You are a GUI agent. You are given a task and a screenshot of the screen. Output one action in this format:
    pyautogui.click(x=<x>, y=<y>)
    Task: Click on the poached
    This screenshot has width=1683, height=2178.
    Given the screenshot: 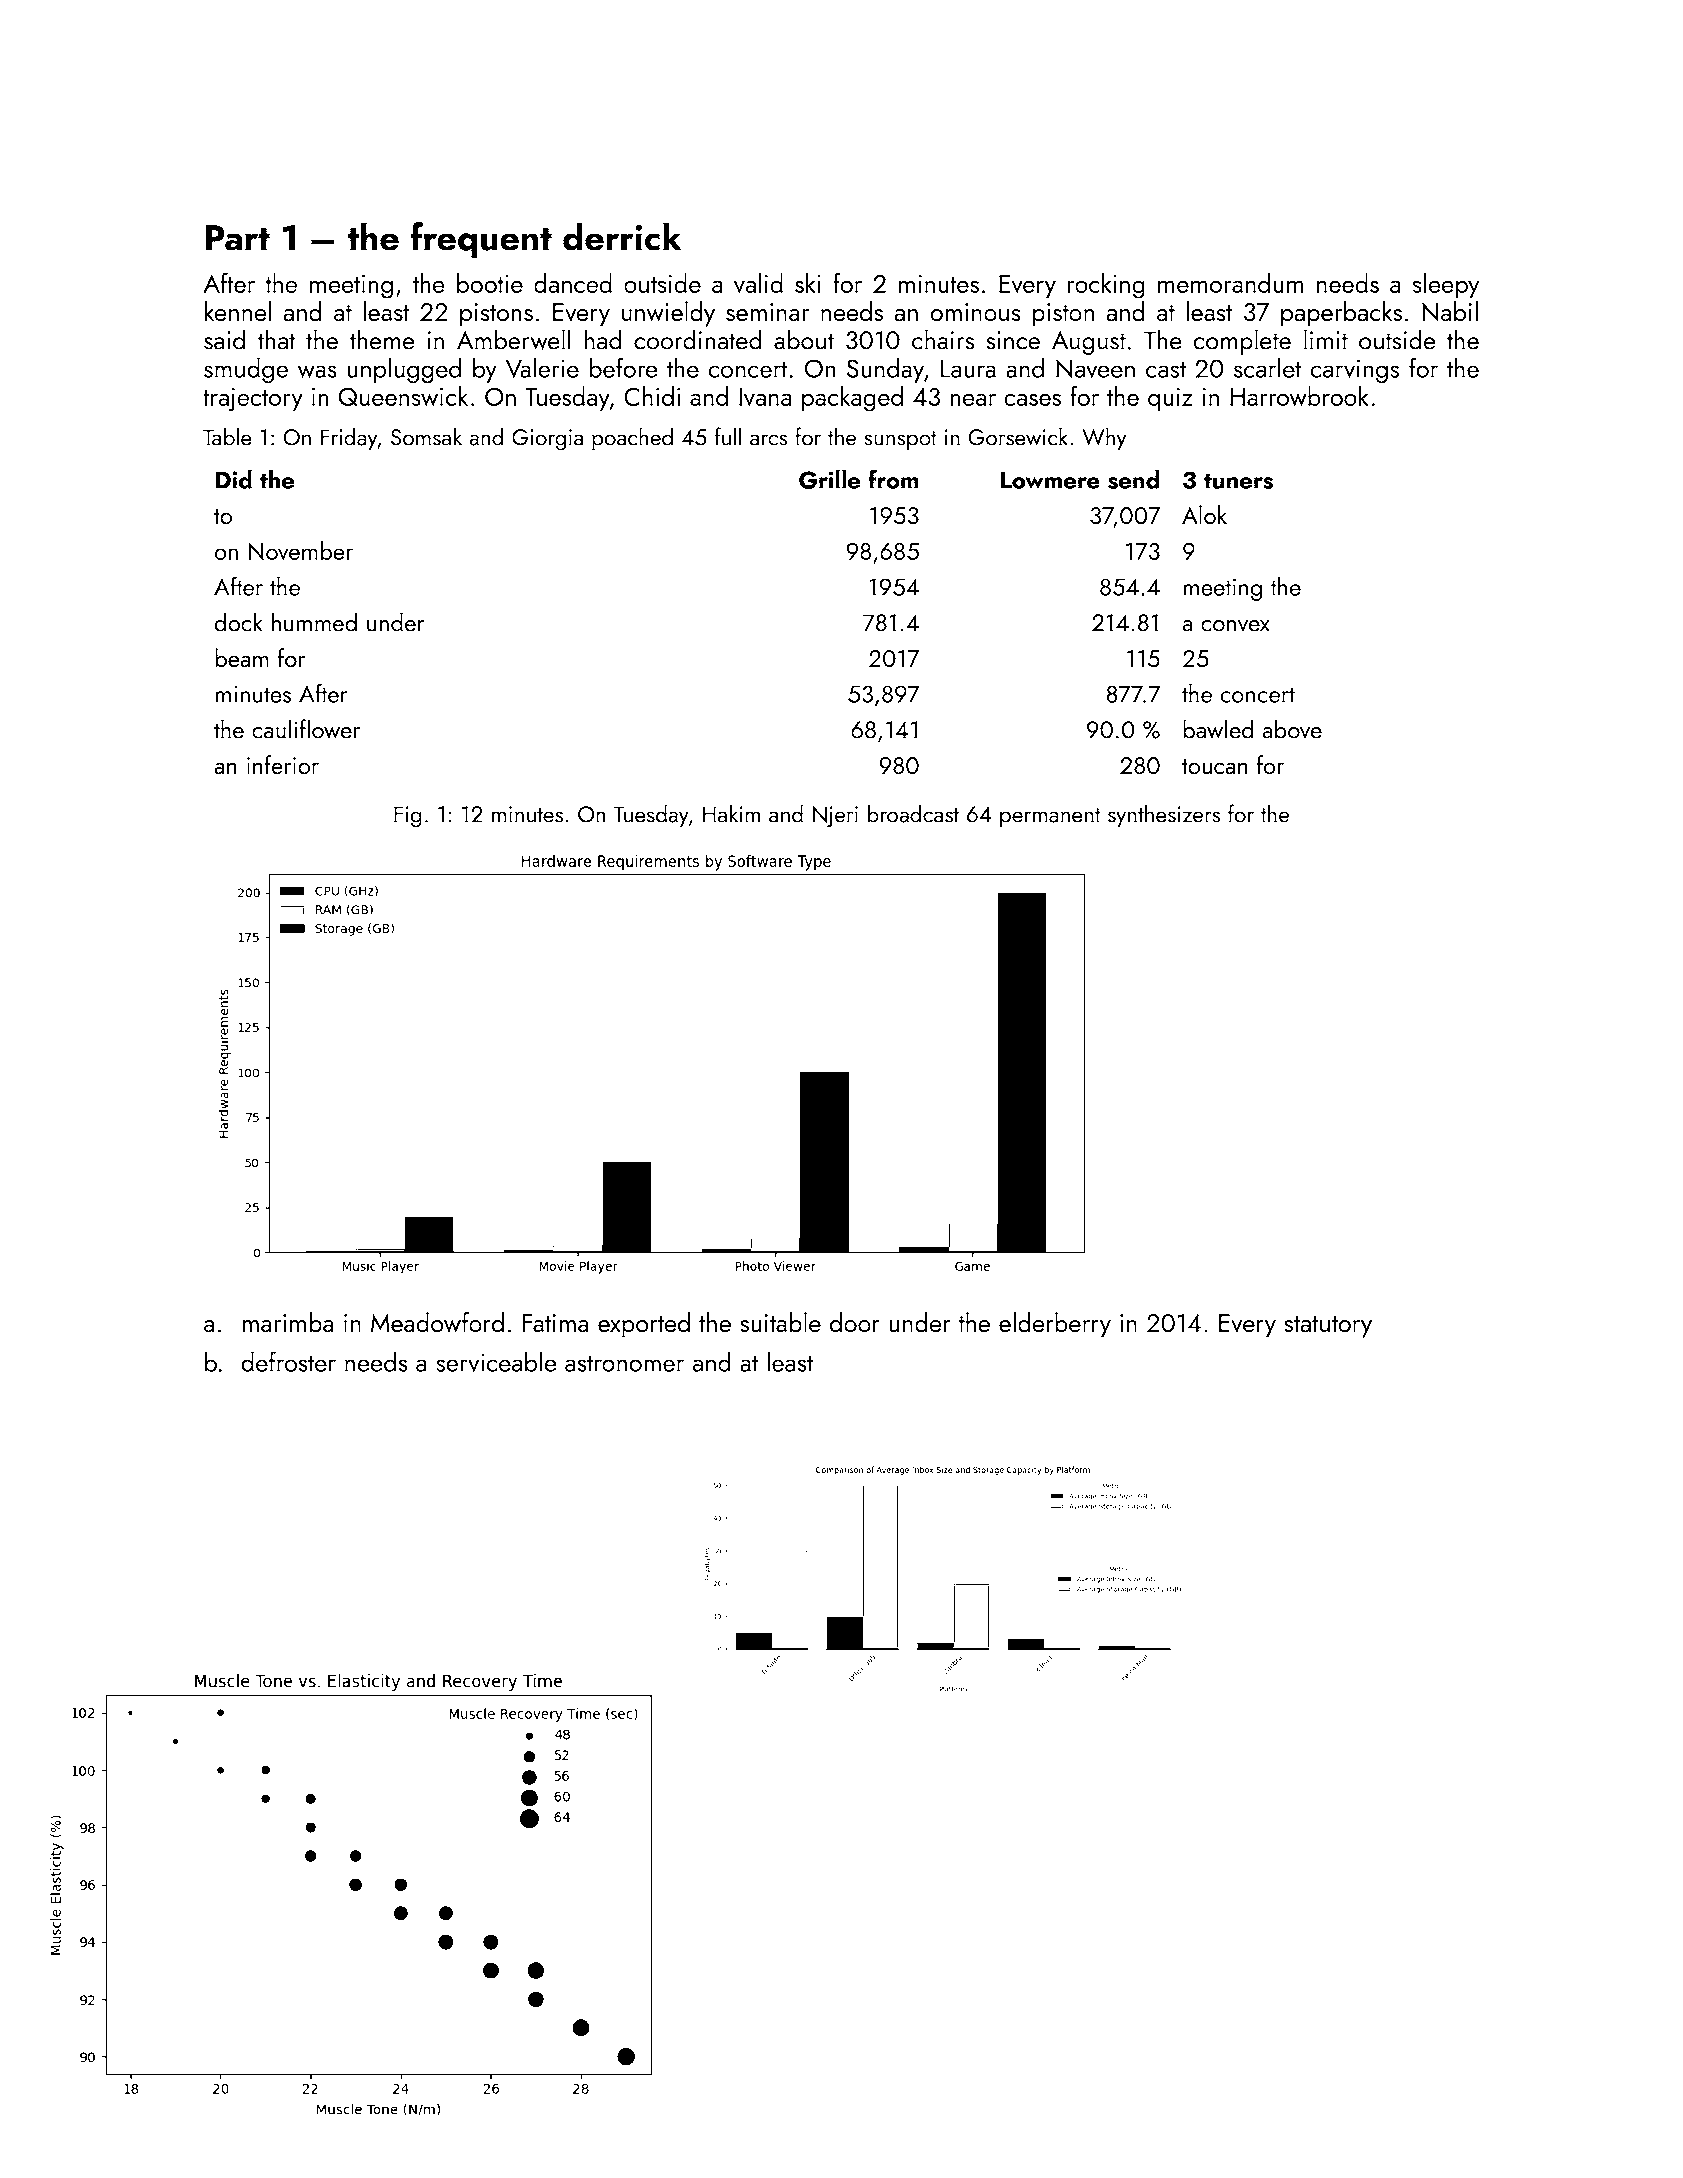 What is the action you would take?
    pyautogui.click(x=632, y=439)
